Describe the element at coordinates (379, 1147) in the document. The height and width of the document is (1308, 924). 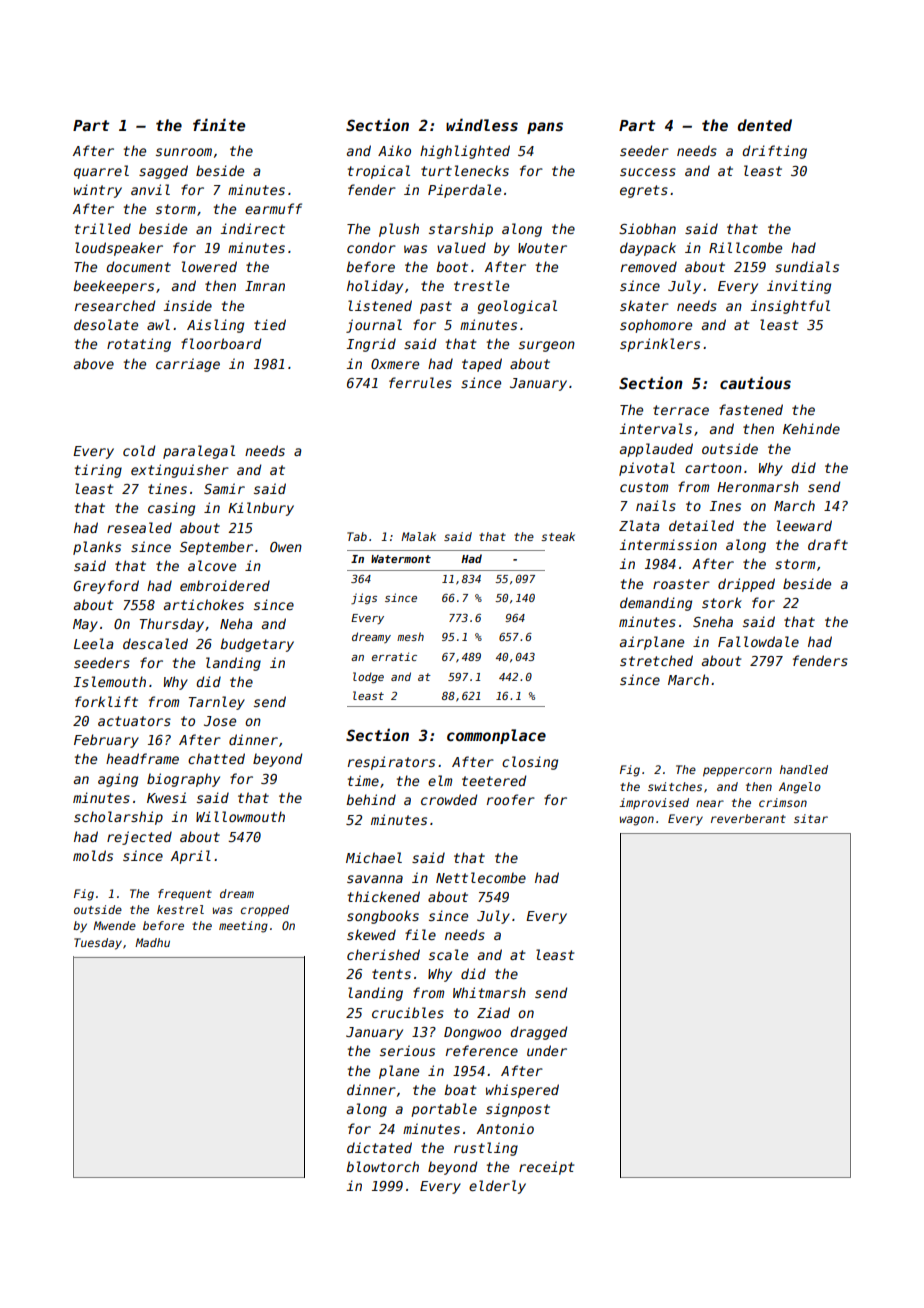
I see `dictated` at that location.
